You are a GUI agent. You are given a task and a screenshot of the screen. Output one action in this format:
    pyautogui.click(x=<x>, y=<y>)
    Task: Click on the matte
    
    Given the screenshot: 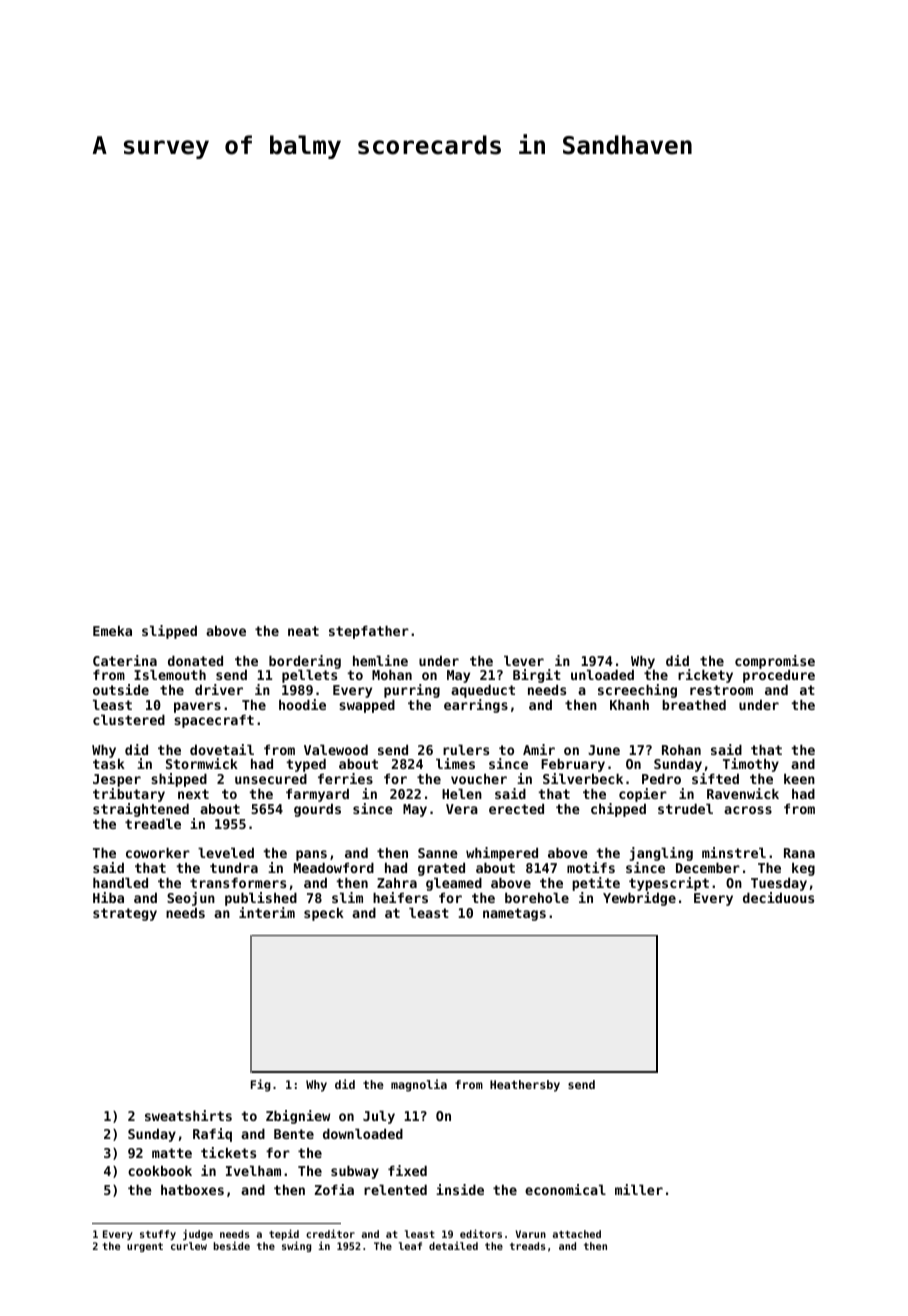 What is the action you would take?
    pyautogui.click(x=172, y=1153)
